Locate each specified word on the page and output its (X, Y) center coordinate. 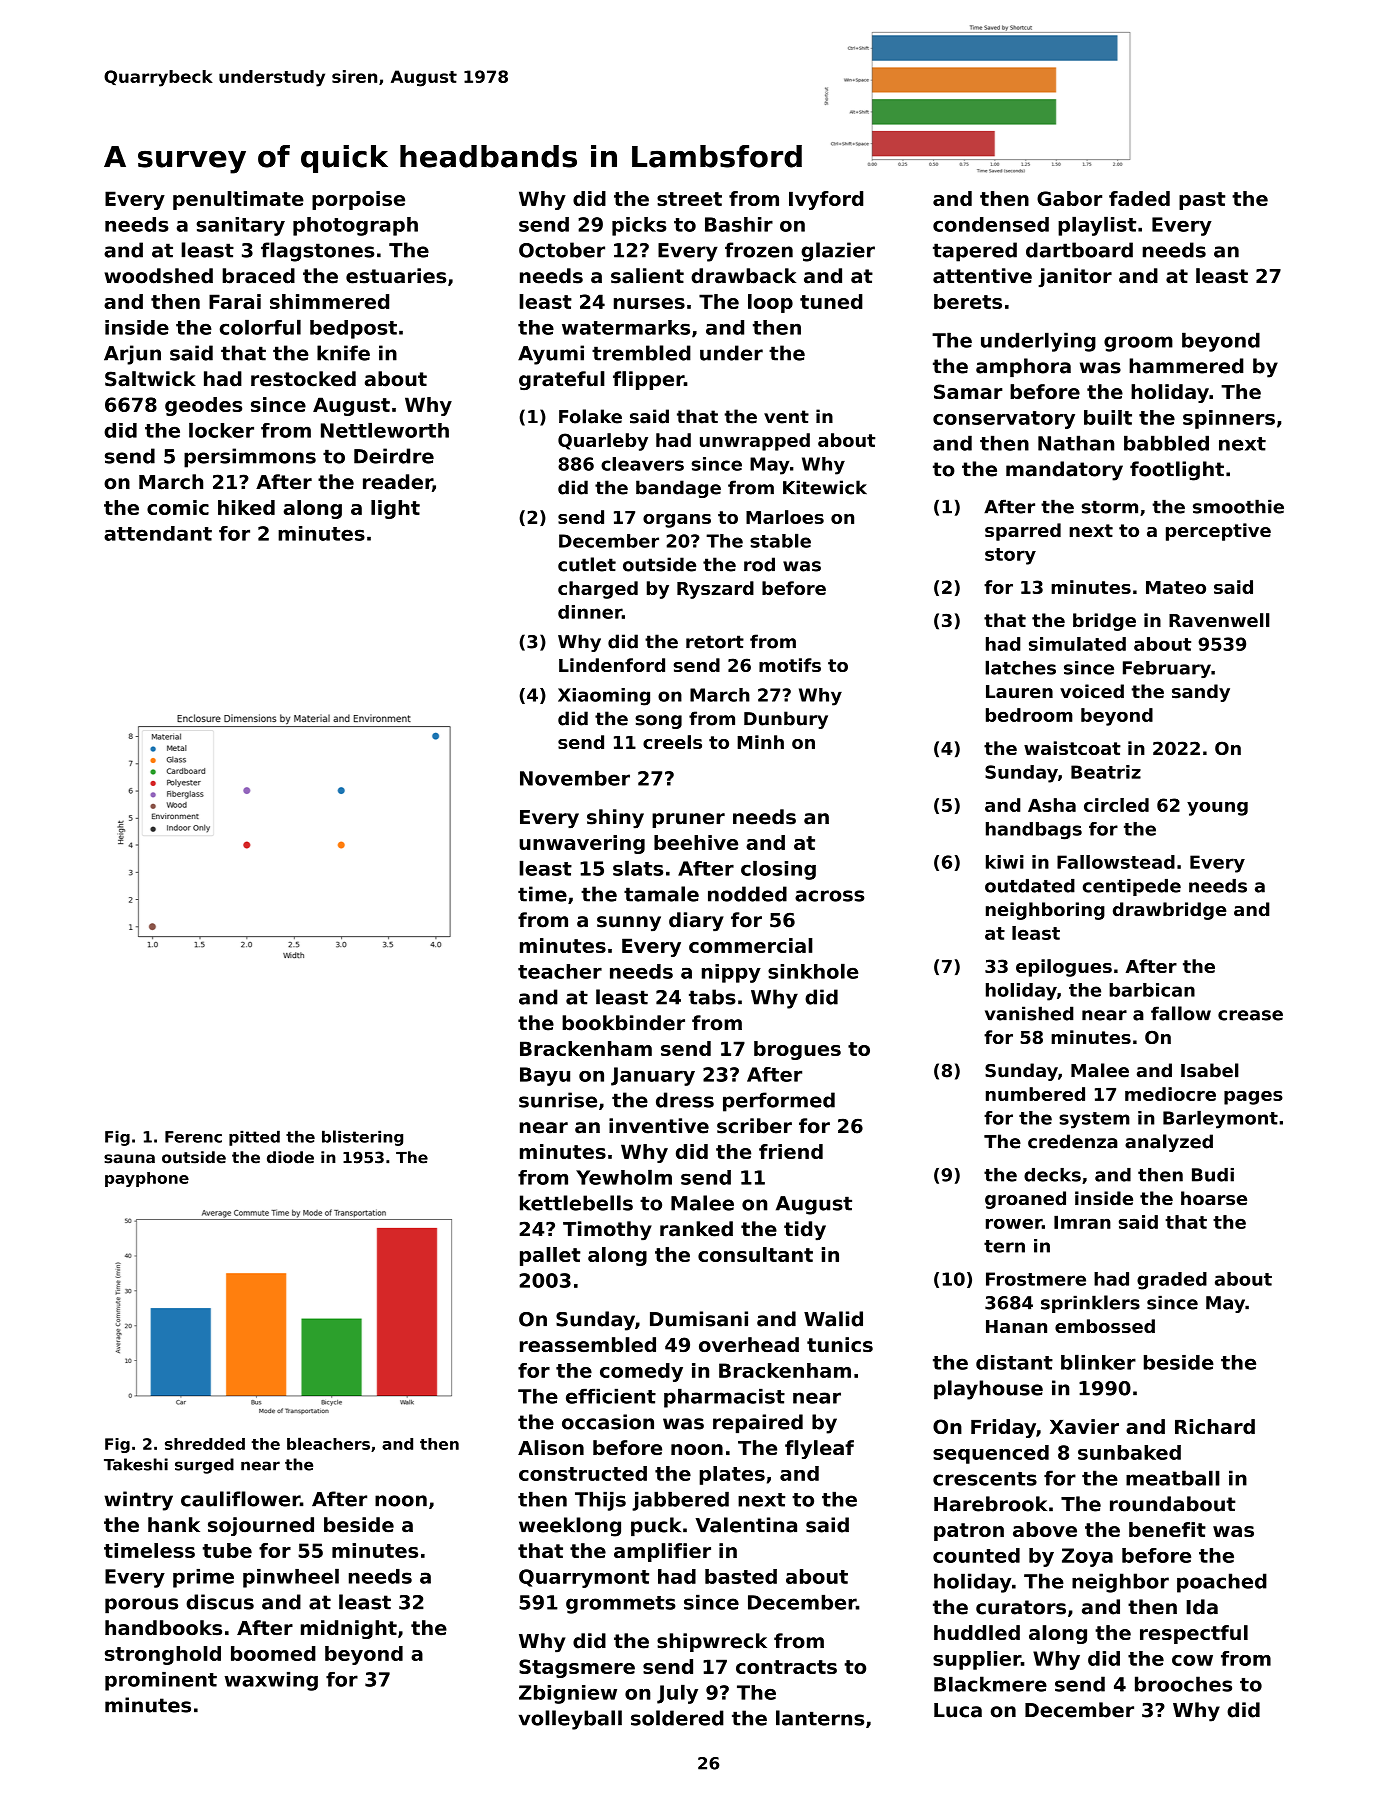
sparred (1023, 532)
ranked (696, 1229)
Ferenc (193, 1137)
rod (759, 564)
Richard (1215, 1426)
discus (220, 1602)
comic (178, 507)
